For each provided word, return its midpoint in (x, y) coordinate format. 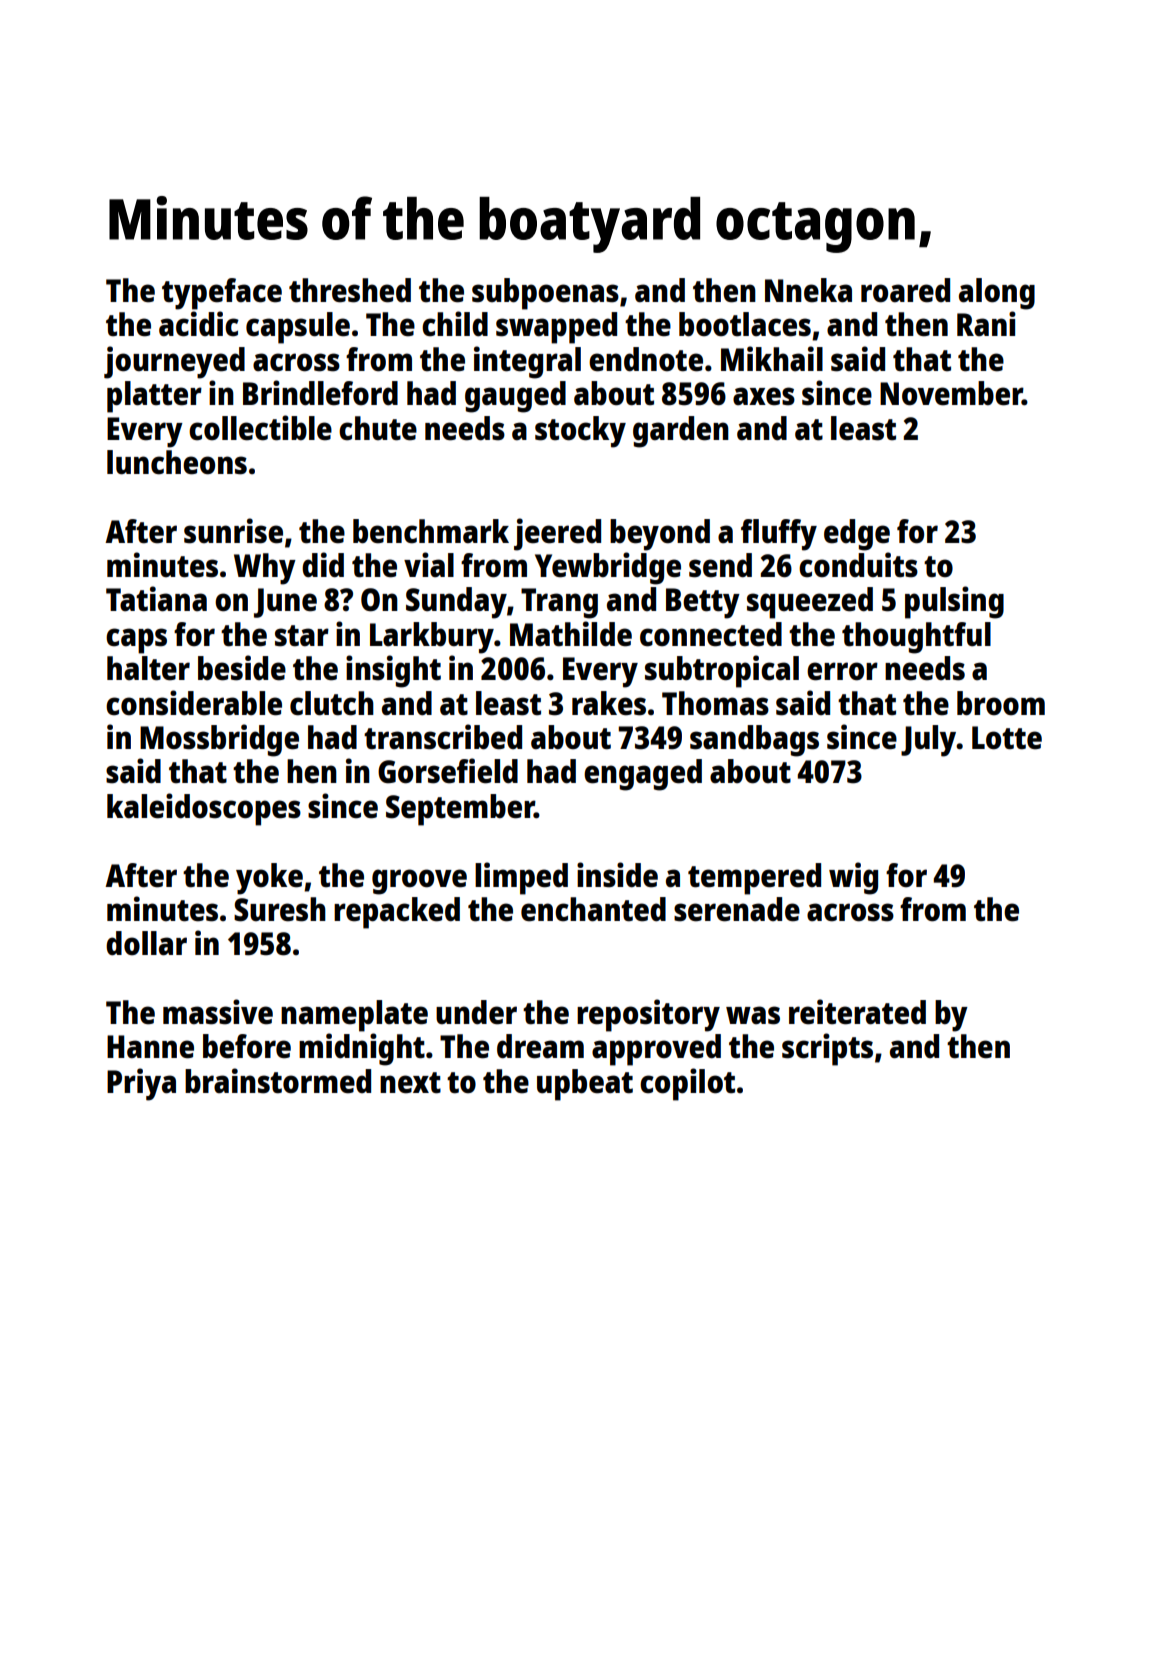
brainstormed (278, 1081)
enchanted (593, 909)
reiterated (857, 1012)
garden (681, 432)
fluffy (779, 535)
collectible (260, 428)
